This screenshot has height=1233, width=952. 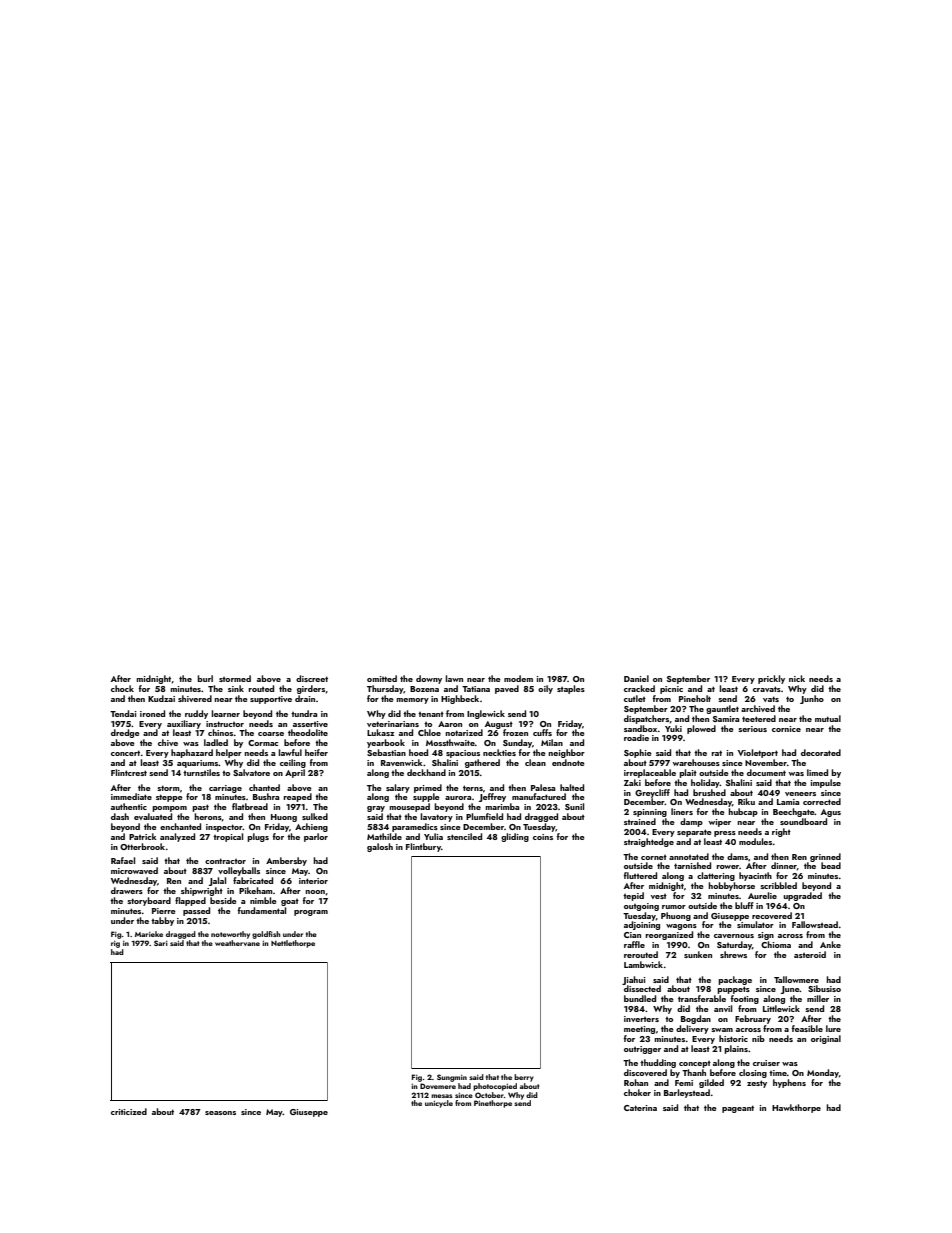 What do you see at coordinates (129, 1111) in the screenshot?
I see `criticized` at bounding box center [129, 1111].
